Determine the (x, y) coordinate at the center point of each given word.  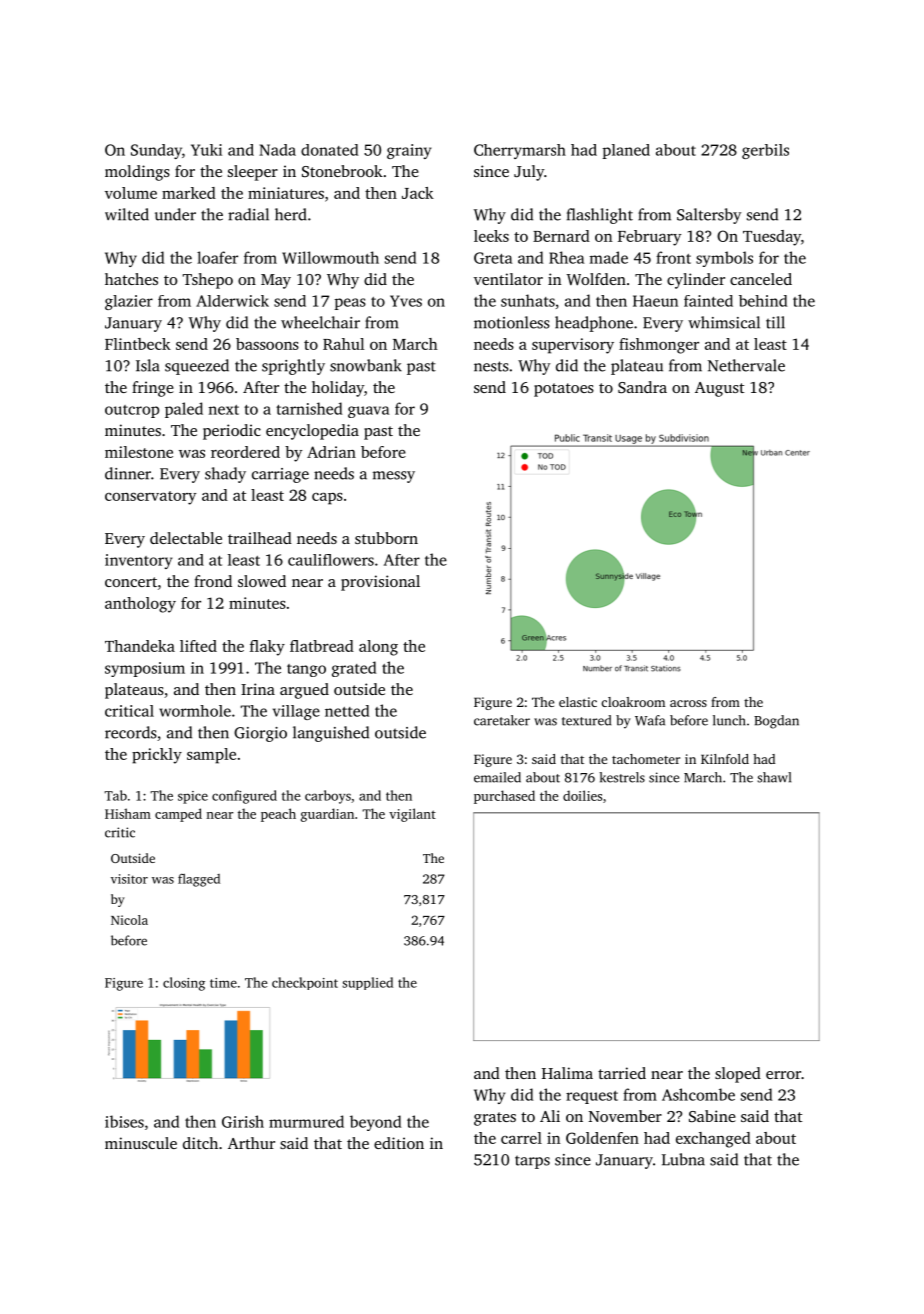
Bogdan (776, 722)
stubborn (386, 538)
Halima (567, 1073)
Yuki (206, 150)
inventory (138, 561)
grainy (409, 151)
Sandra (642, 387)
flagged (199, 880)
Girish (243, 1121)
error (783, 1075)
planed (626, 151)
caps (327, 499)
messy (394, 477)
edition (399, 1143)
